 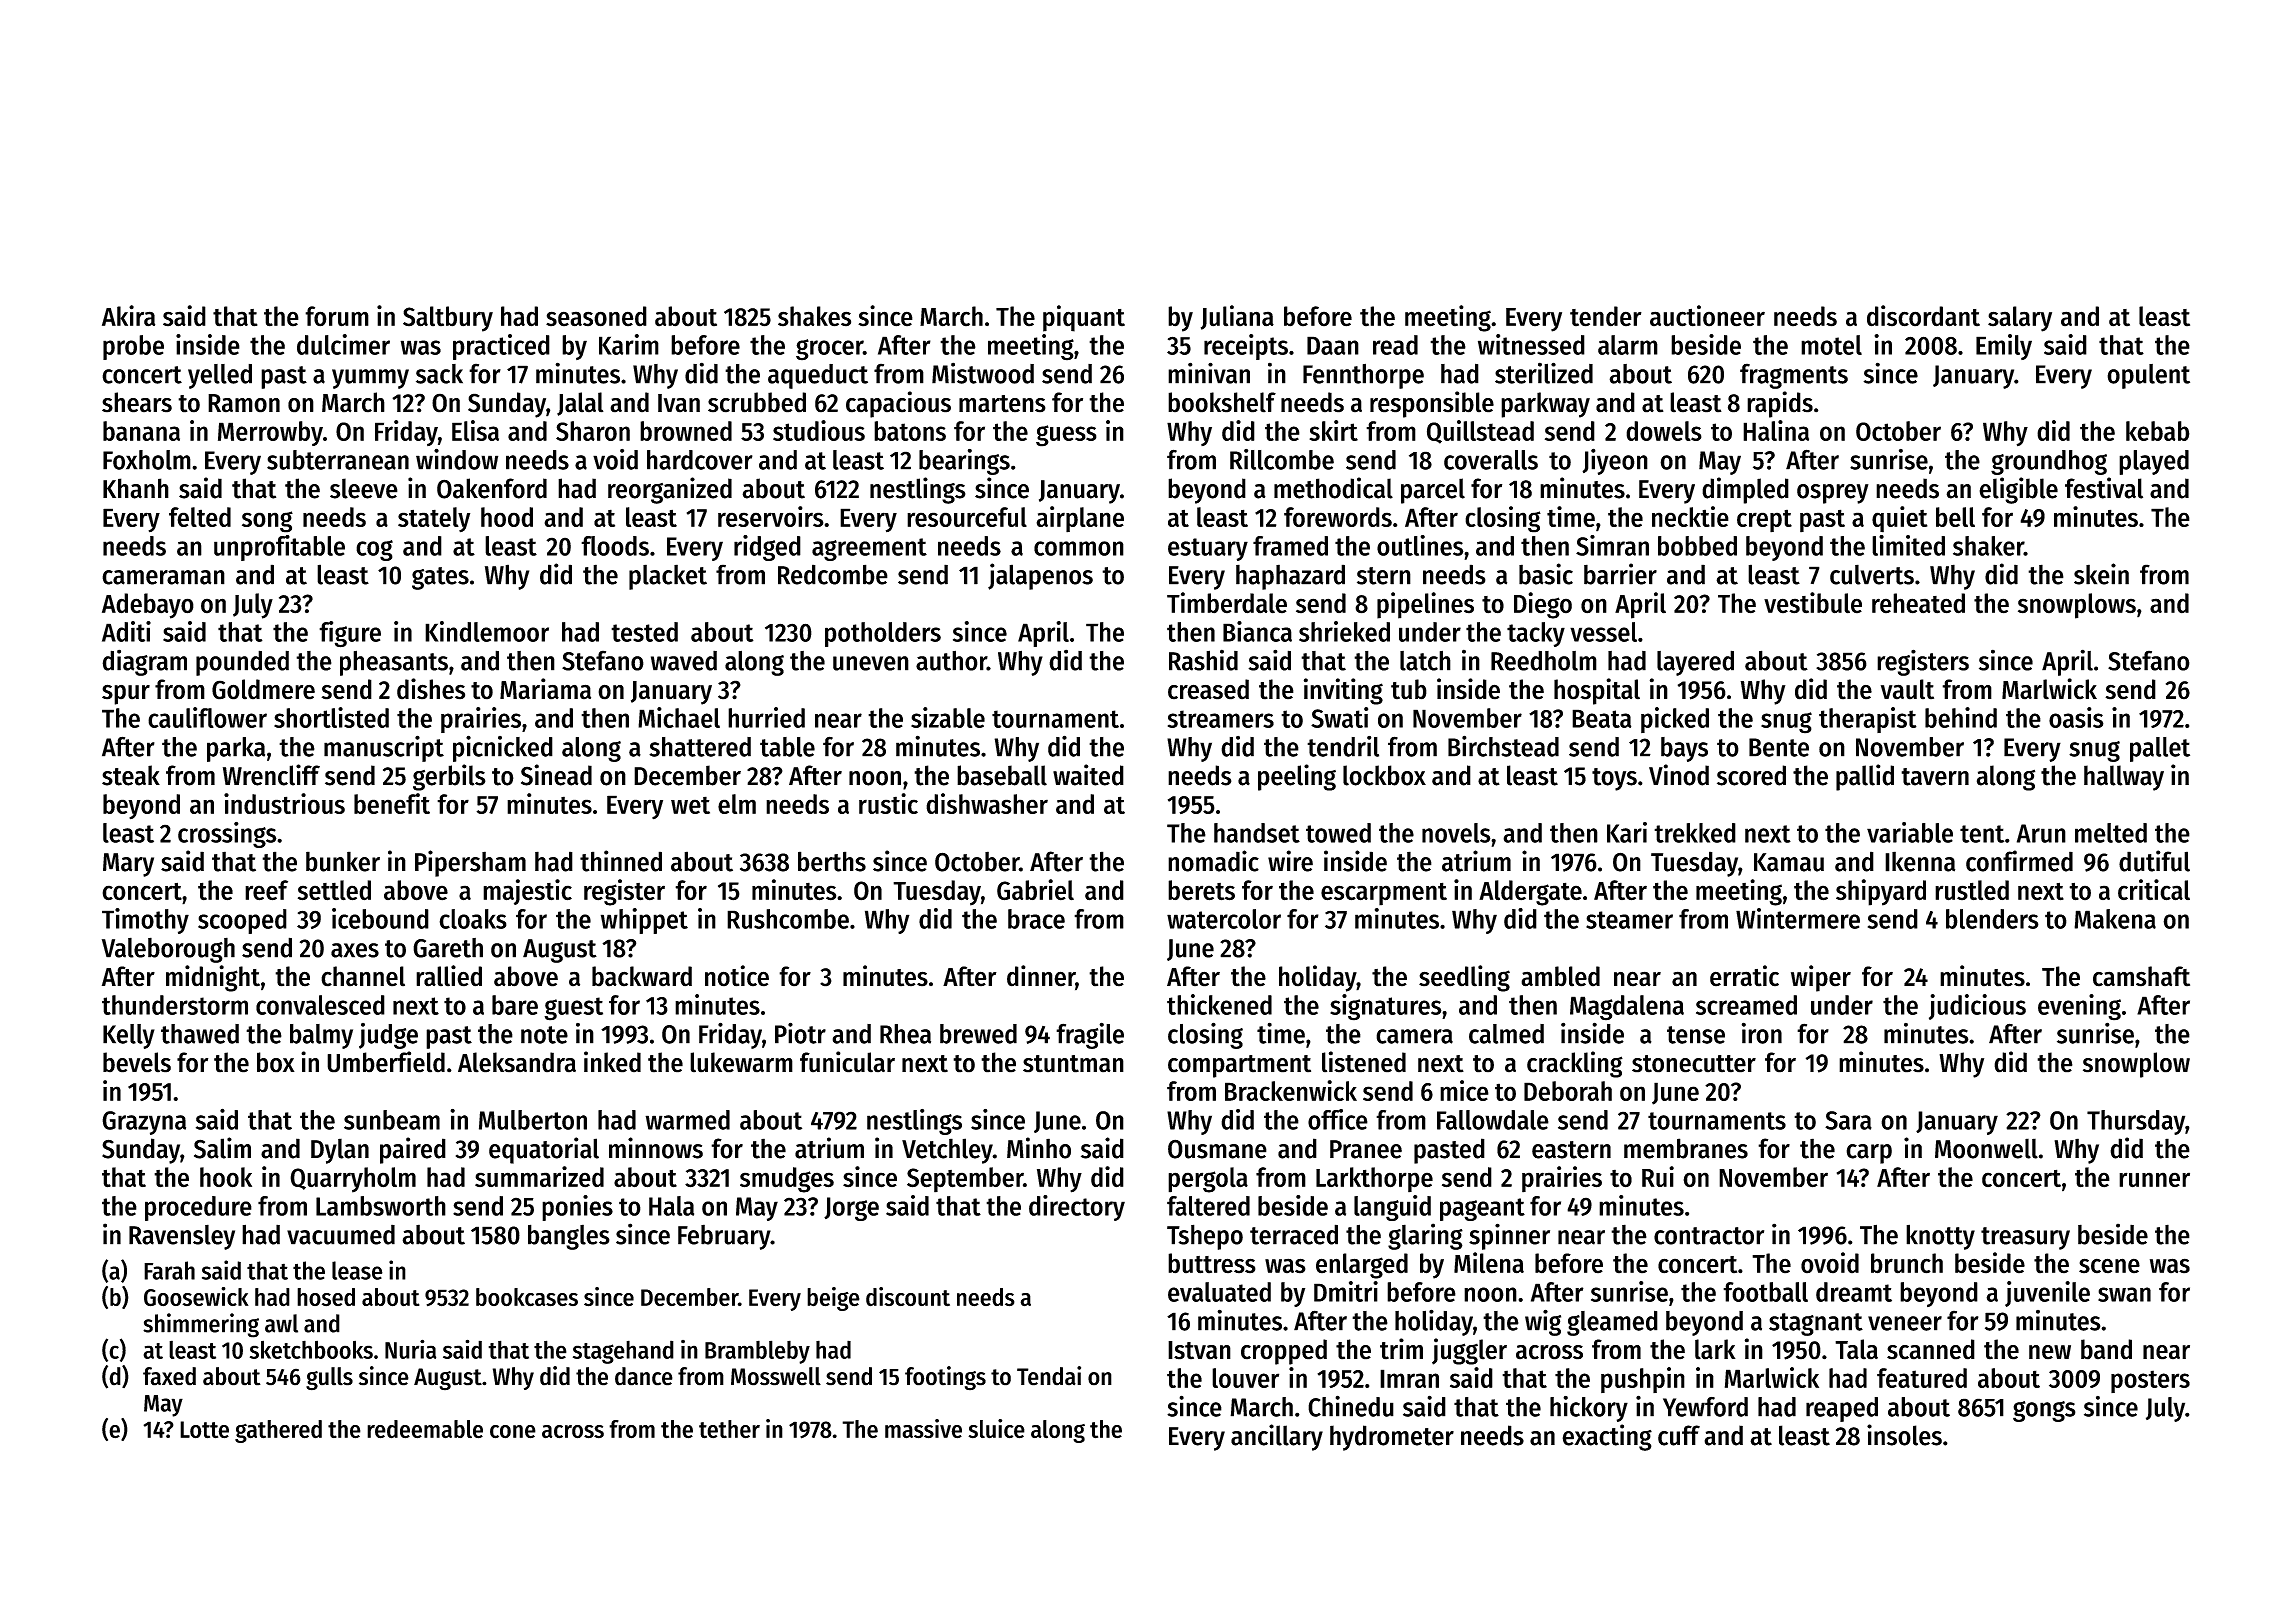 What do you see at coordinates (1049, 1376) in the screenshot?
I see `Tendai` at bounding box center [1049, 1376].
